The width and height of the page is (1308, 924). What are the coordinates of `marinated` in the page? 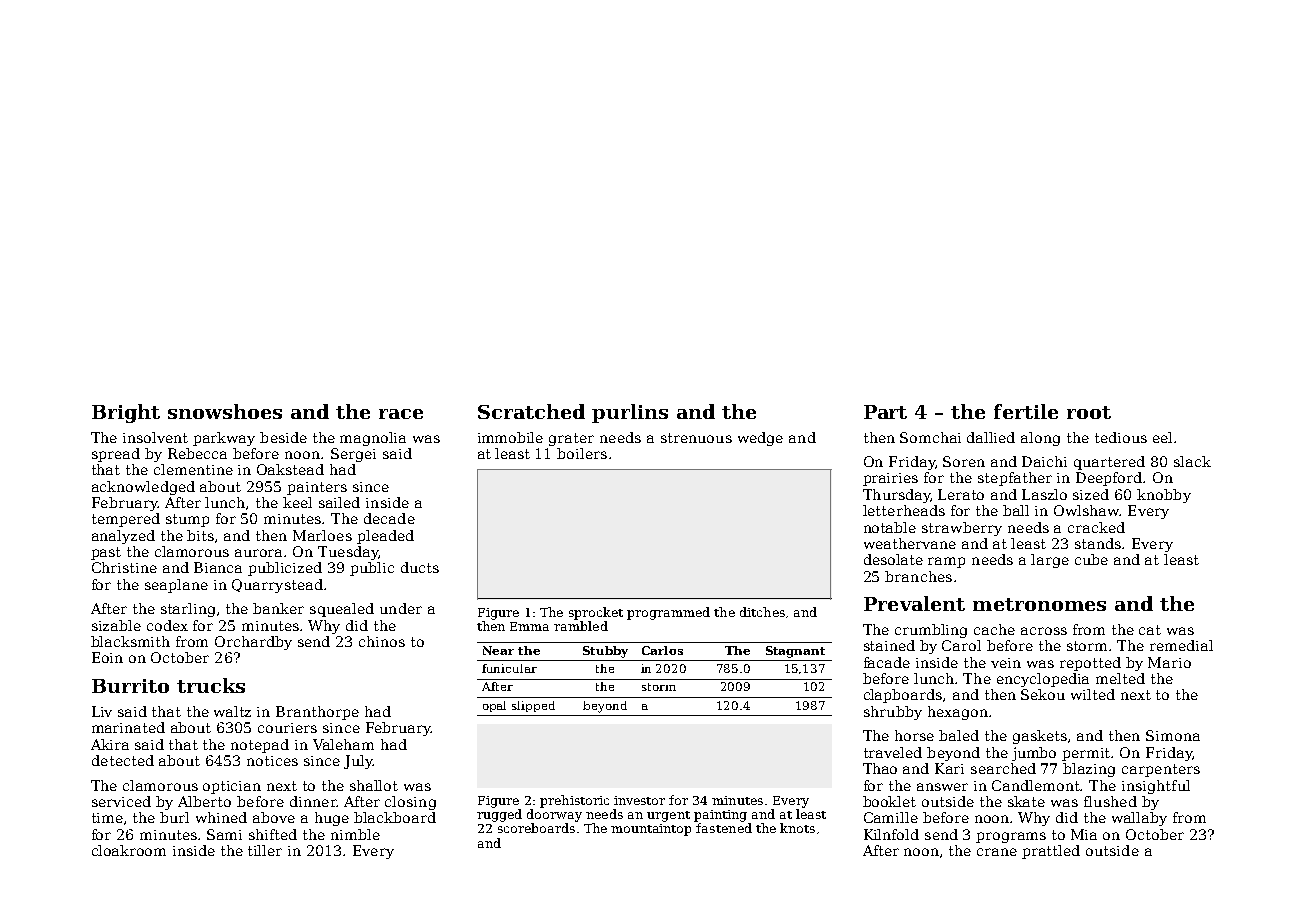 It's located at (128, 727).
